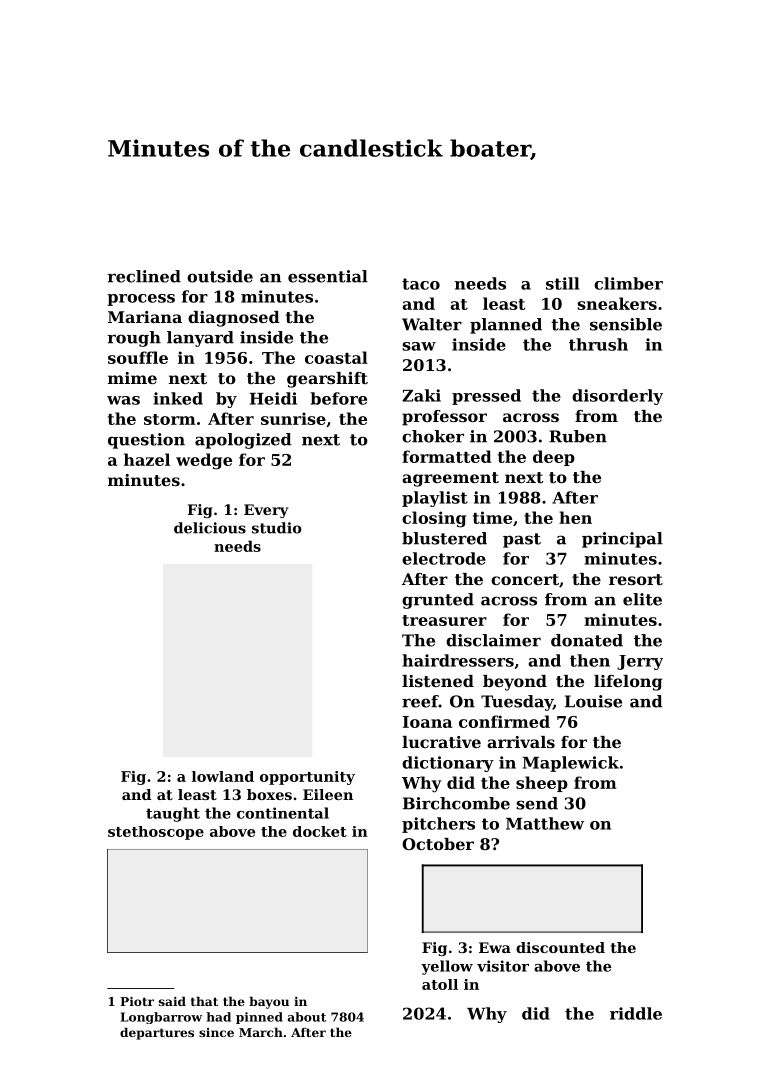 The height and width of the page is (1092, 770). What do you see at coordinates (554, 458) in the page?
I see `deep` at bounding box center [554, 458].
